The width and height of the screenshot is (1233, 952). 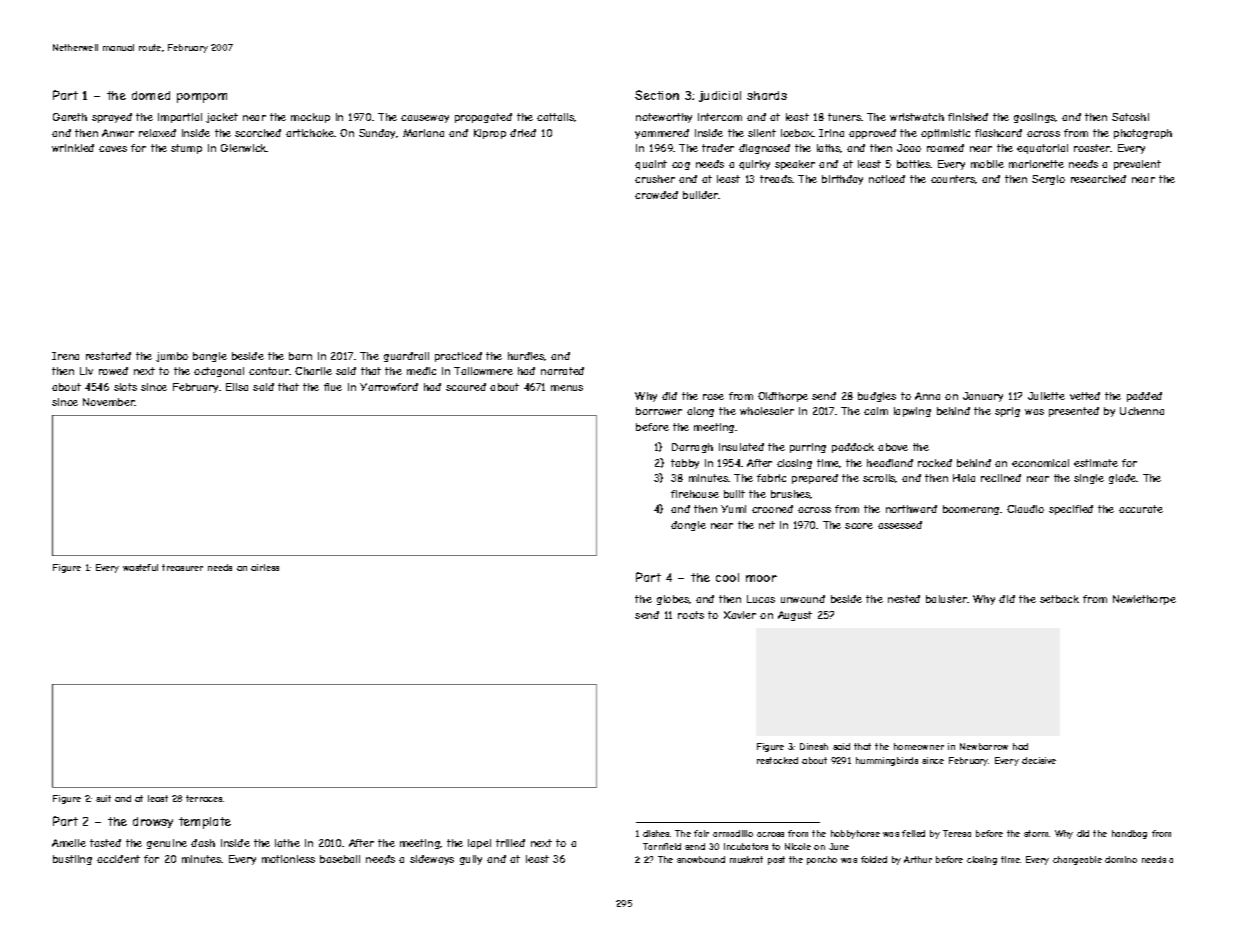 I want to click on suit, so click(x=103, y=798).
